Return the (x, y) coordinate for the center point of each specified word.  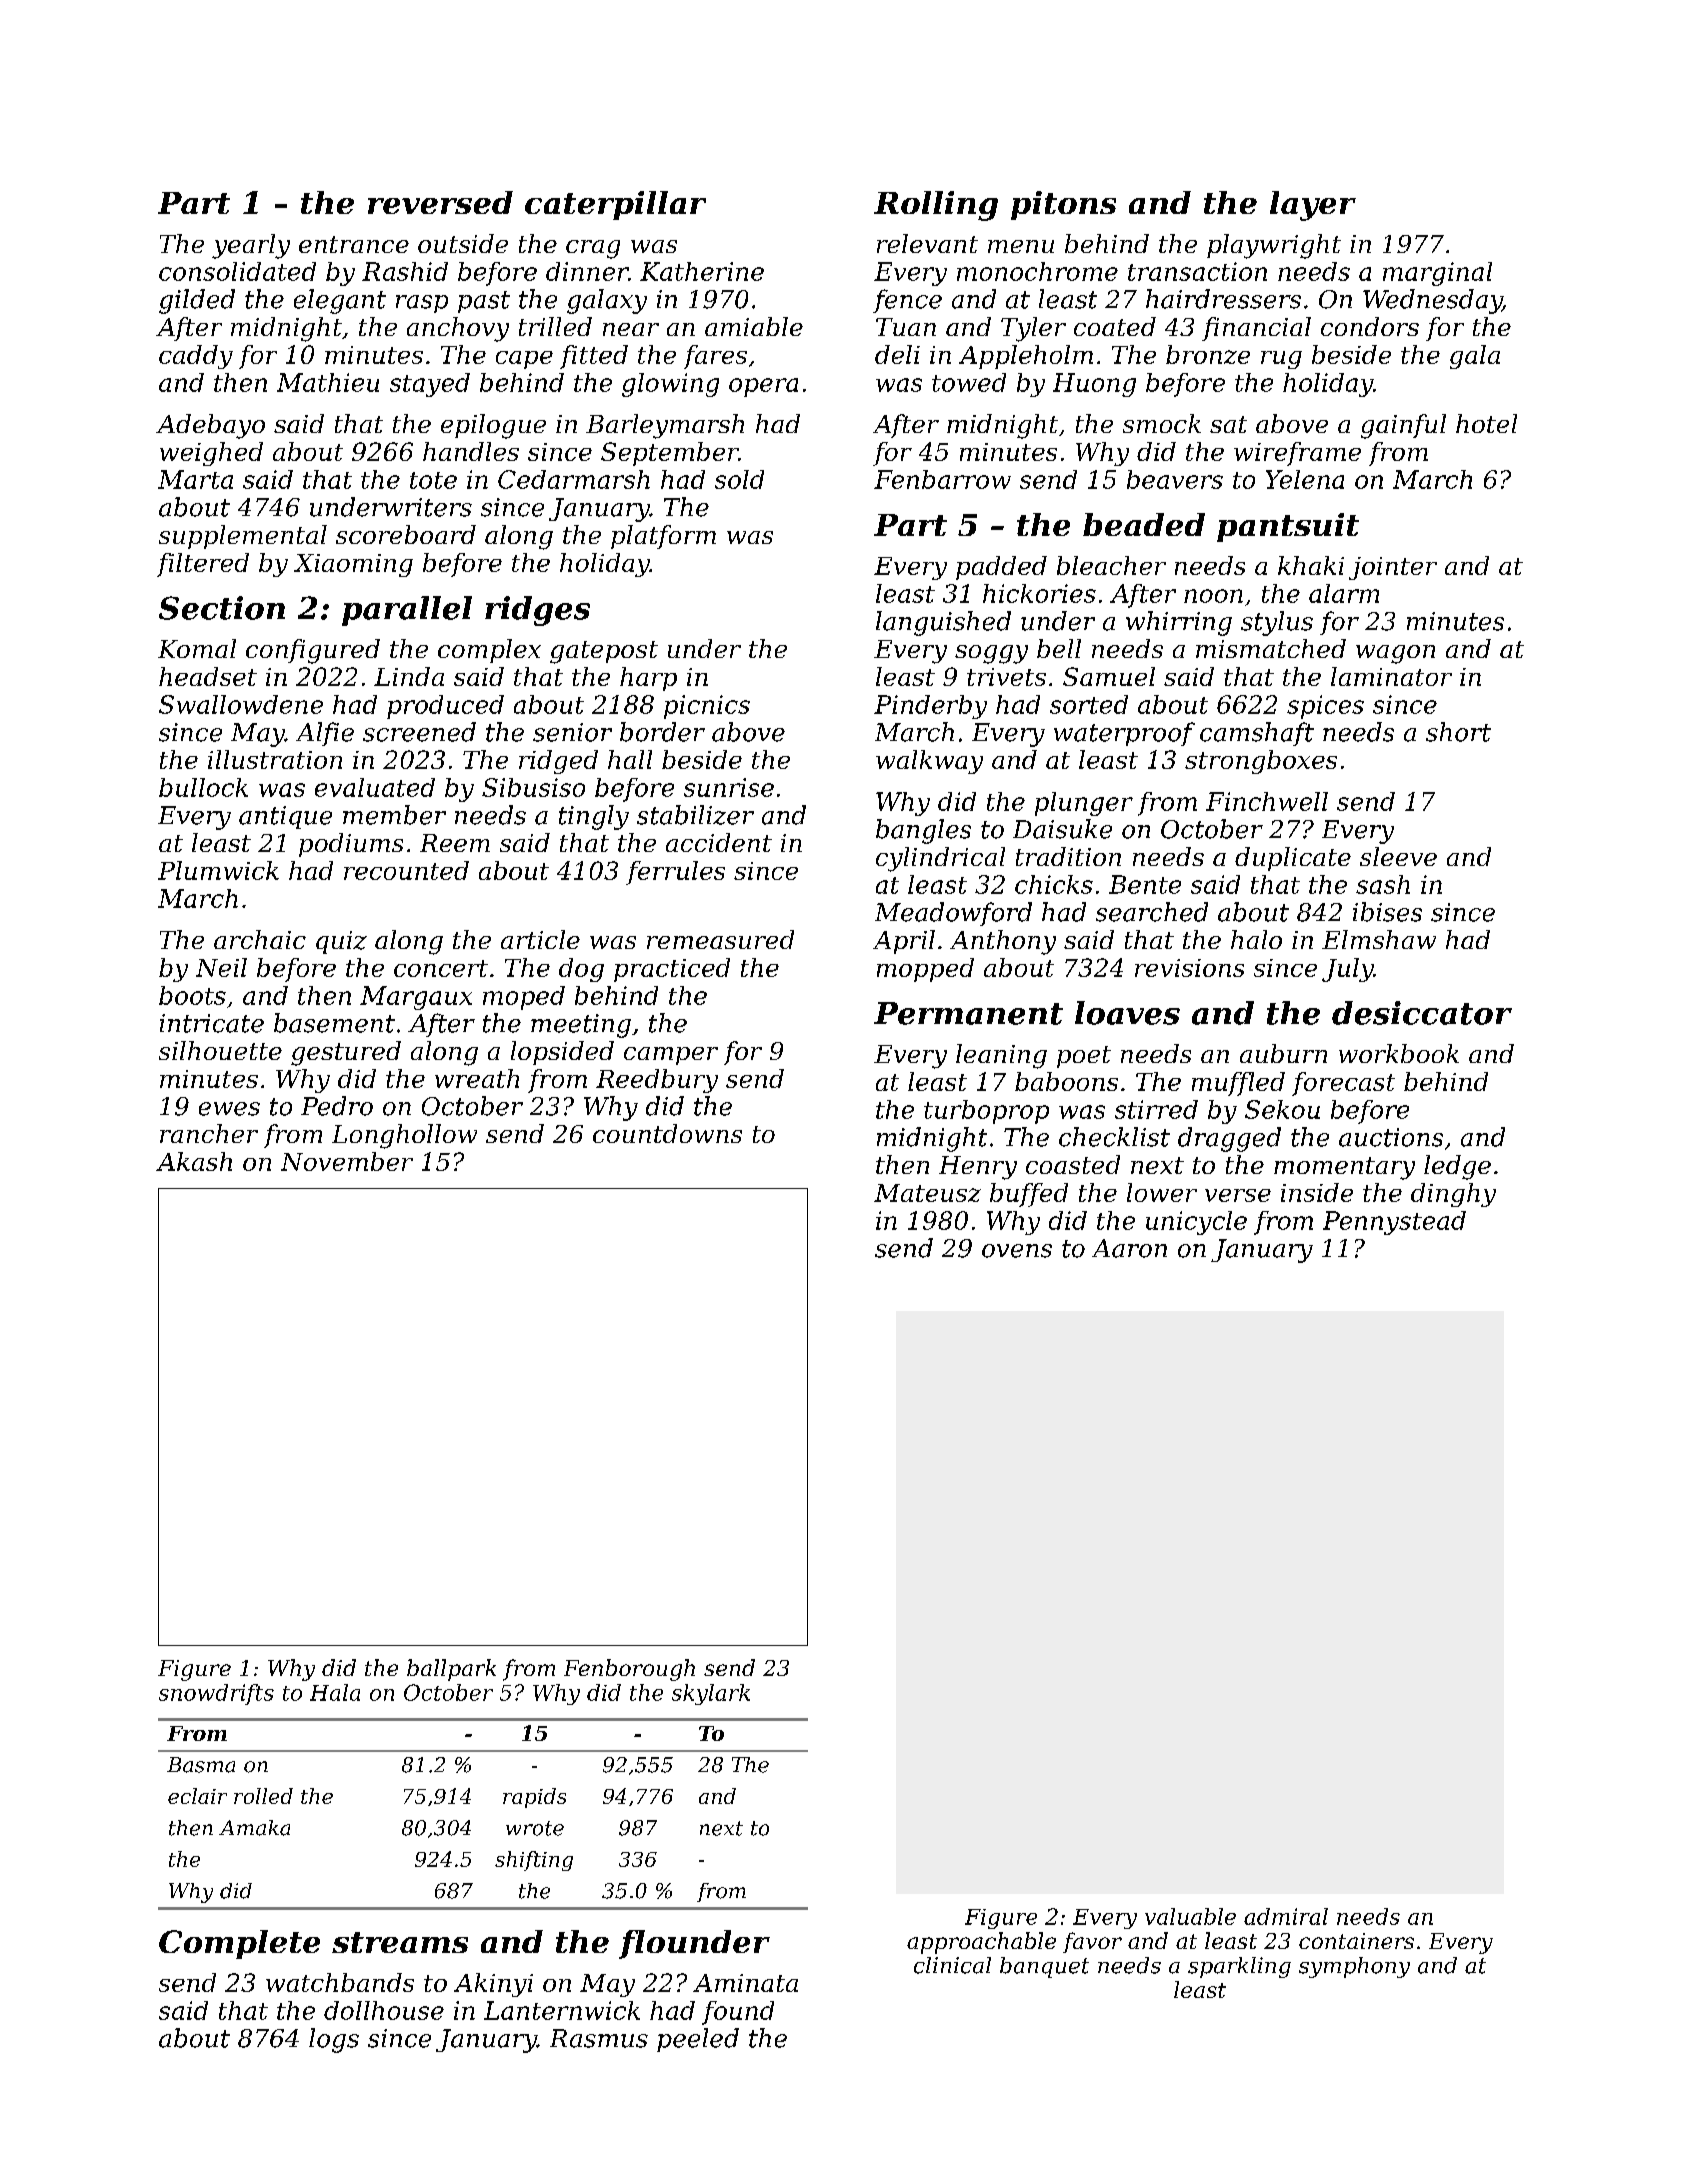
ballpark (451, 1670)
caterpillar (615, 205)
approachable (981, 1943)
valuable (1190, 1916)
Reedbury (657, 1081)
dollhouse (384, 2010)
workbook (1399, 1053)
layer (1313, 206)
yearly (251, 246)
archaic (260, 939)
